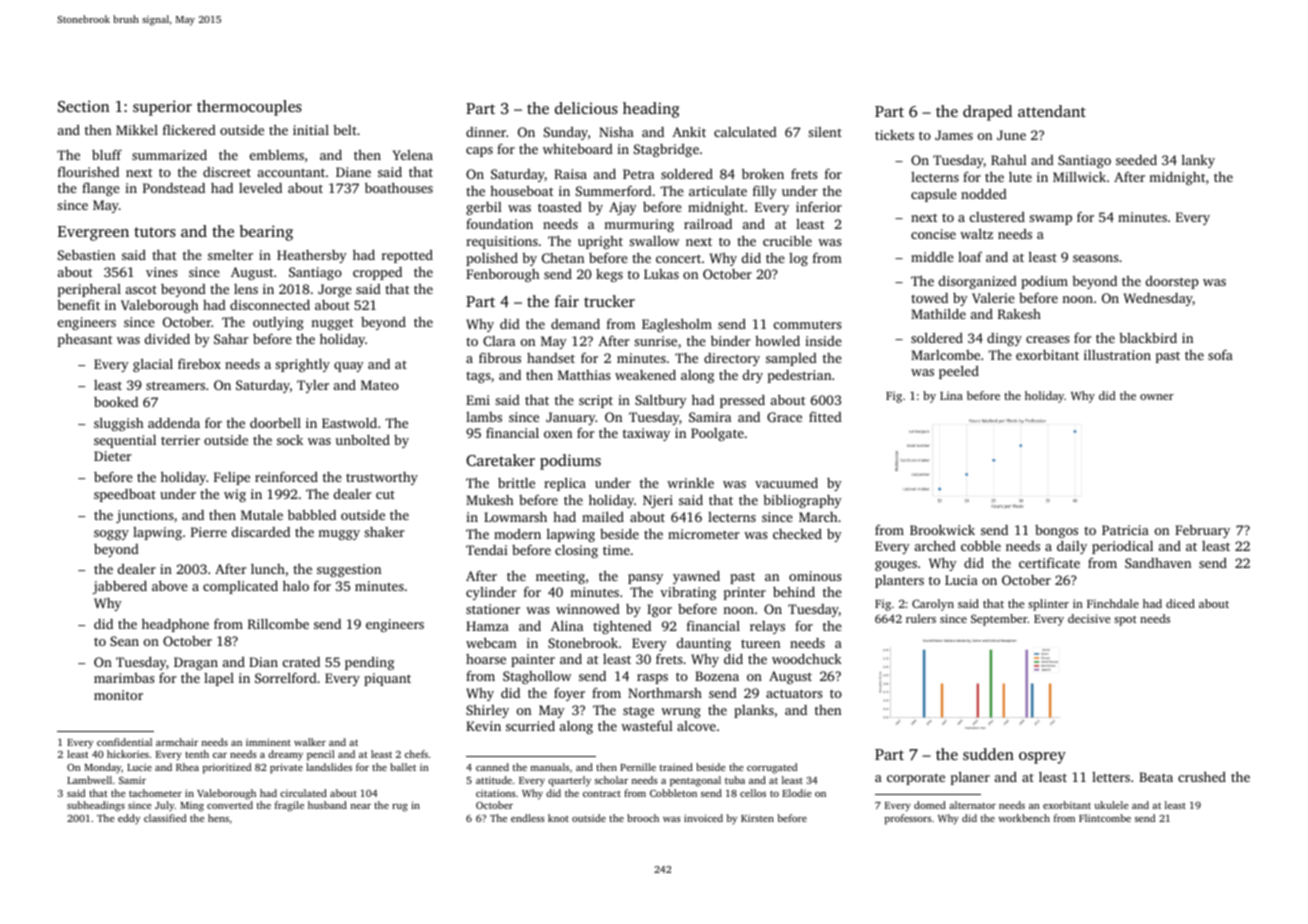 This document has width=1308, height=924. What do you see at coordinates (261, 532) in the document?
I see `discarded` at bounding box center [261, 532].
